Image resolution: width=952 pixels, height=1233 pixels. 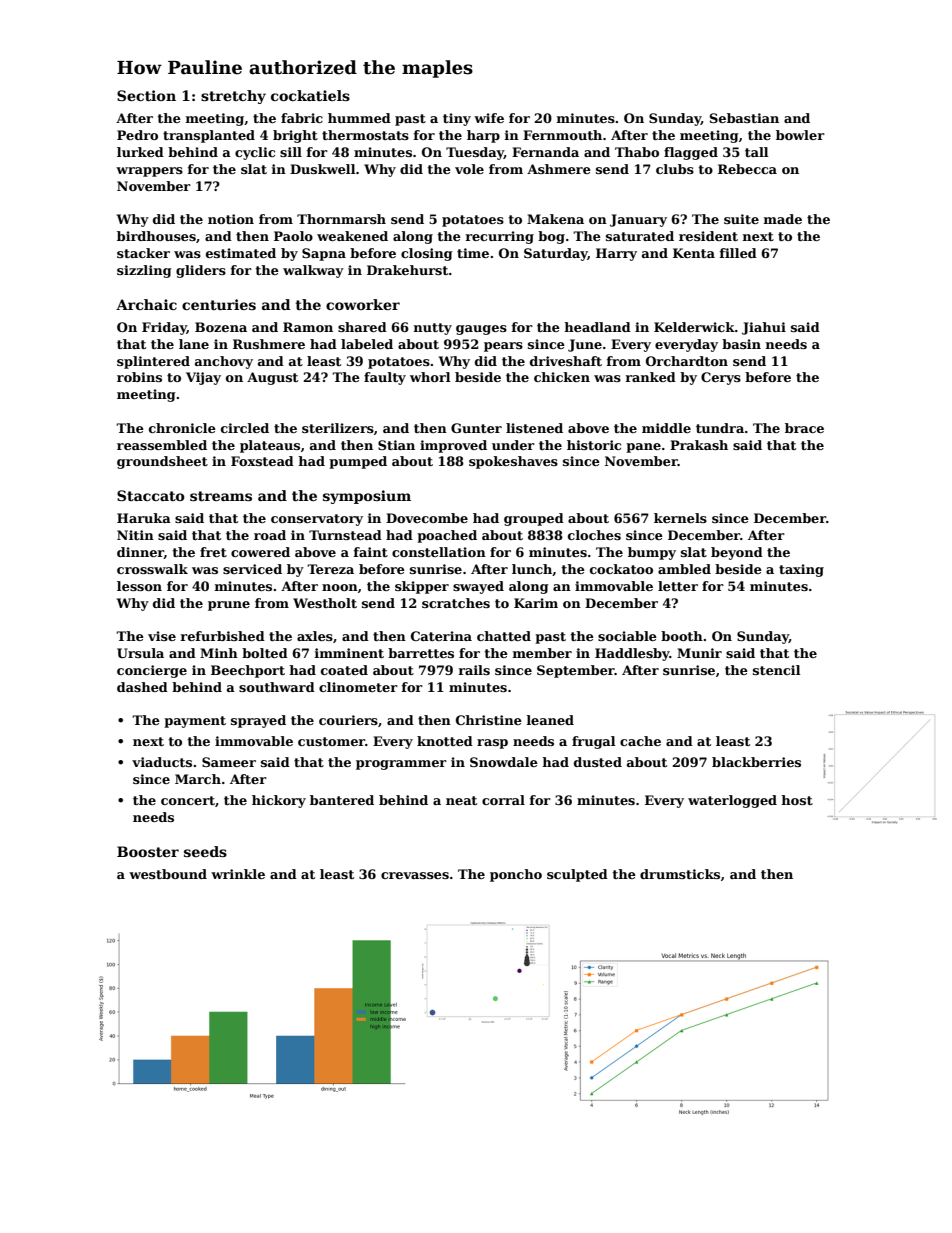 I want to click on Section, so click(x=146, y=95).
